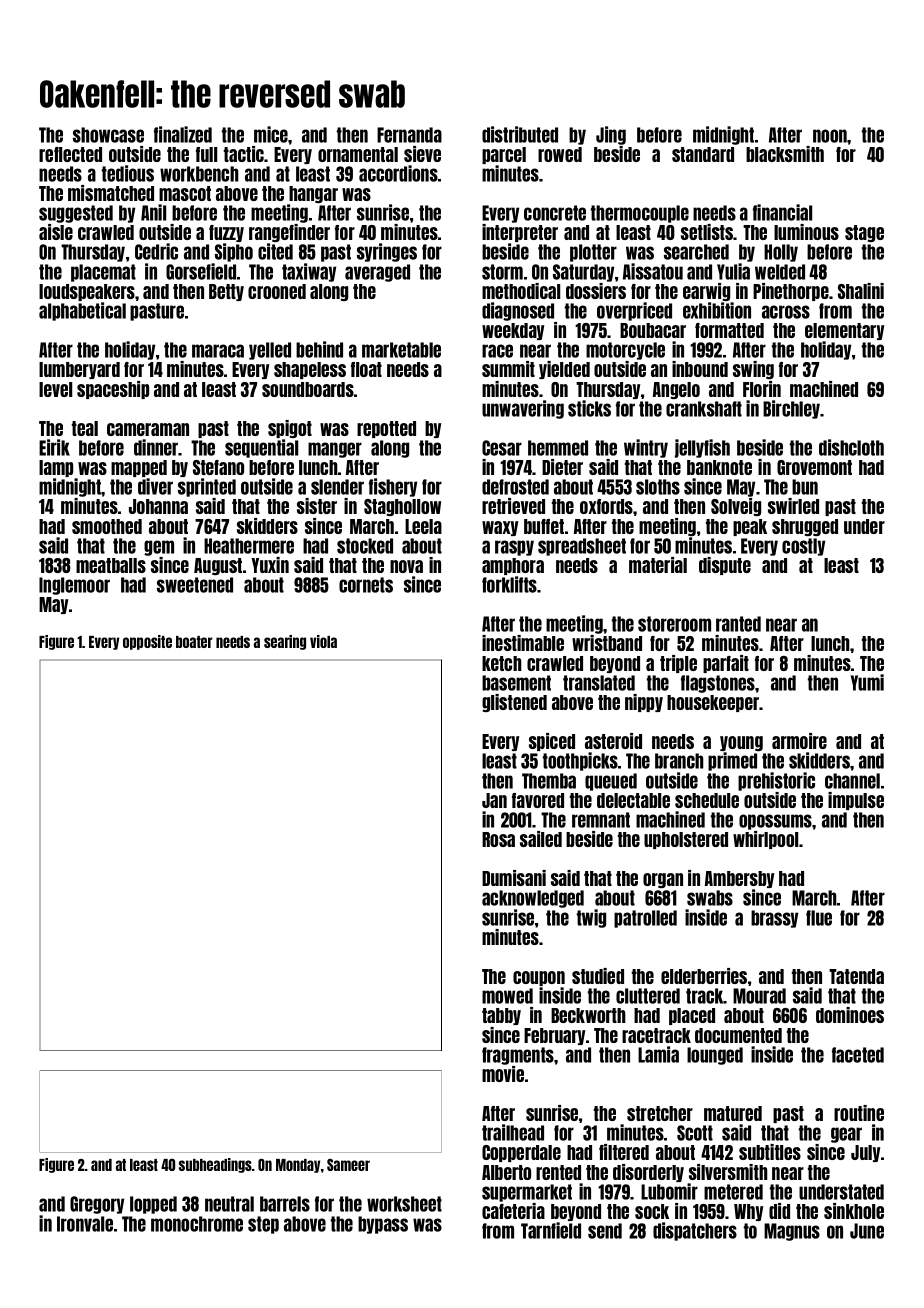 The image size is (924, 1308). I want to click on showcase, so click(108, 135).
